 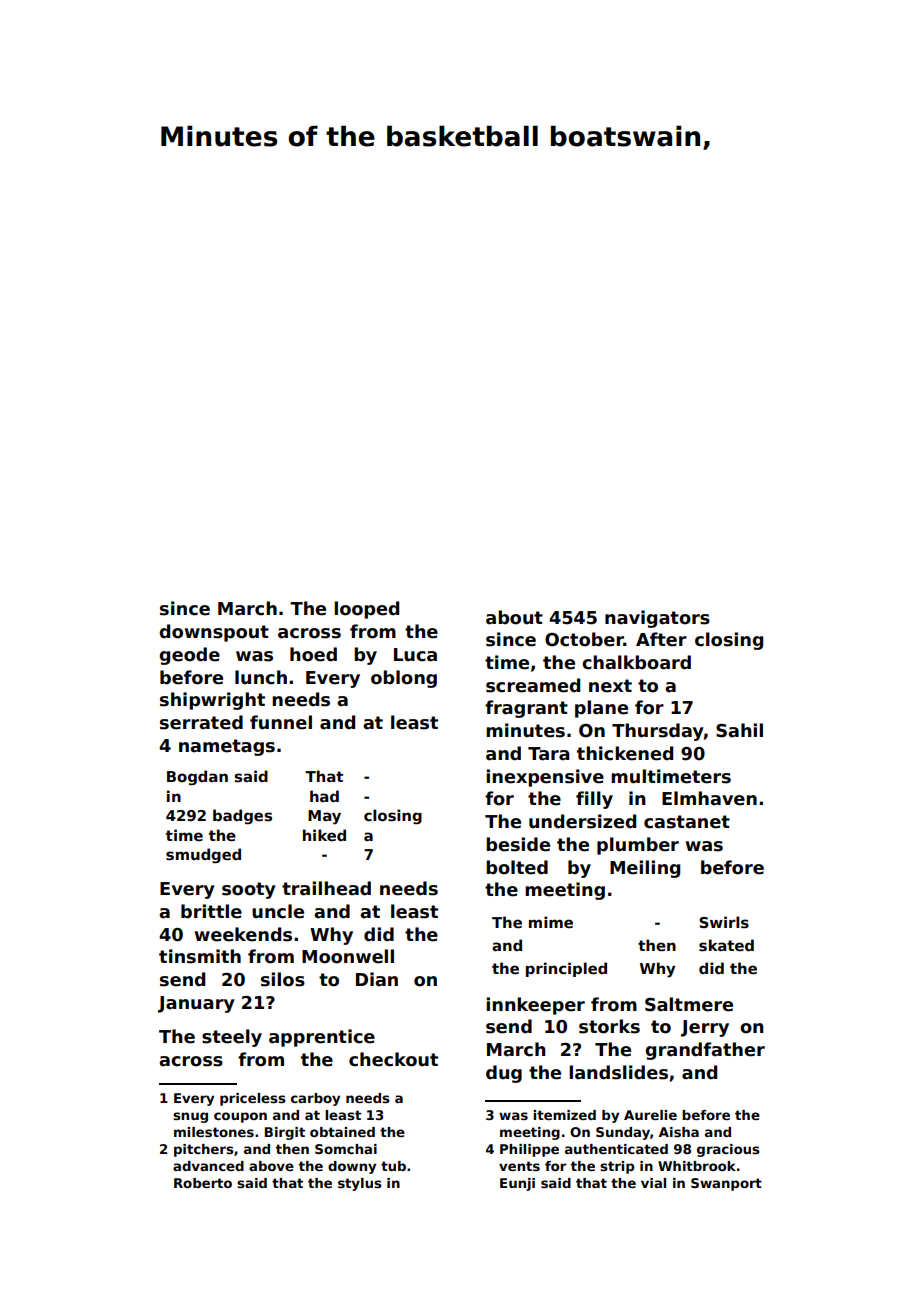 What do you see at coordinates (545, 778) in the screenshot?
I see `inexpensive` at bounding box center [545, 778].
